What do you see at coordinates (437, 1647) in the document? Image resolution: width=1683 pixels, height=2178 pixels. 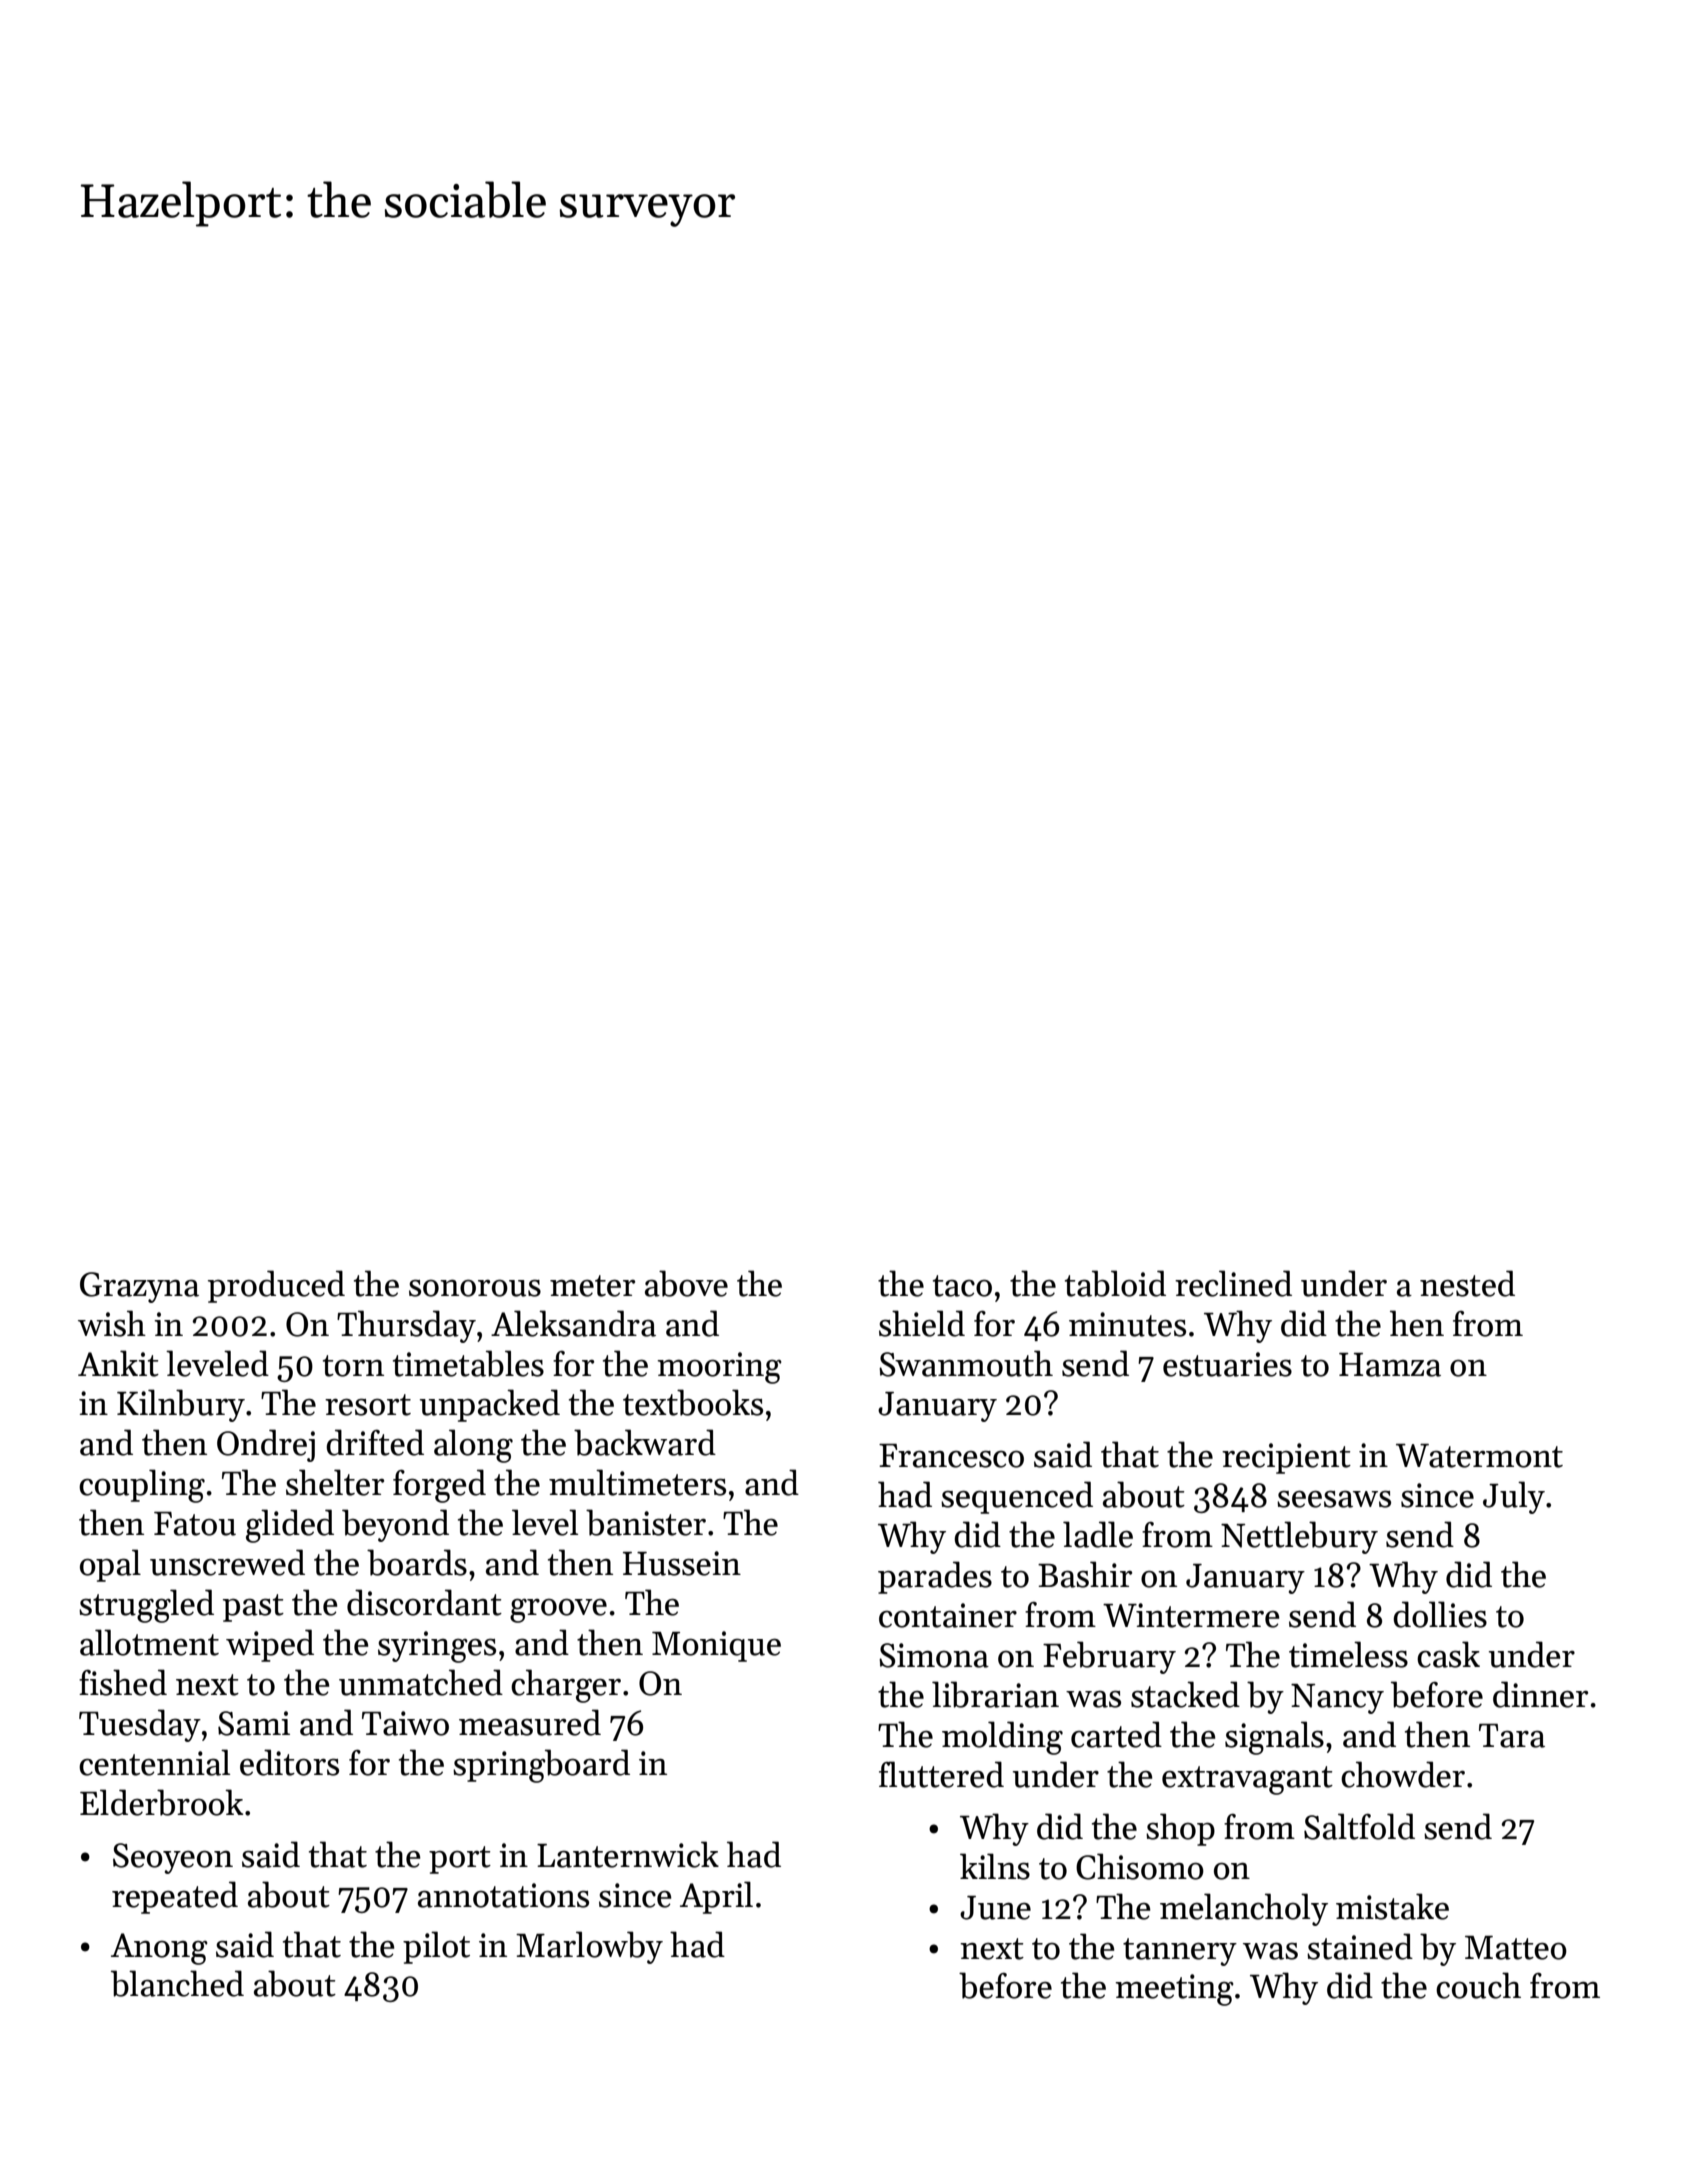 I see `syringes` at bounding box center [437, 1647].
